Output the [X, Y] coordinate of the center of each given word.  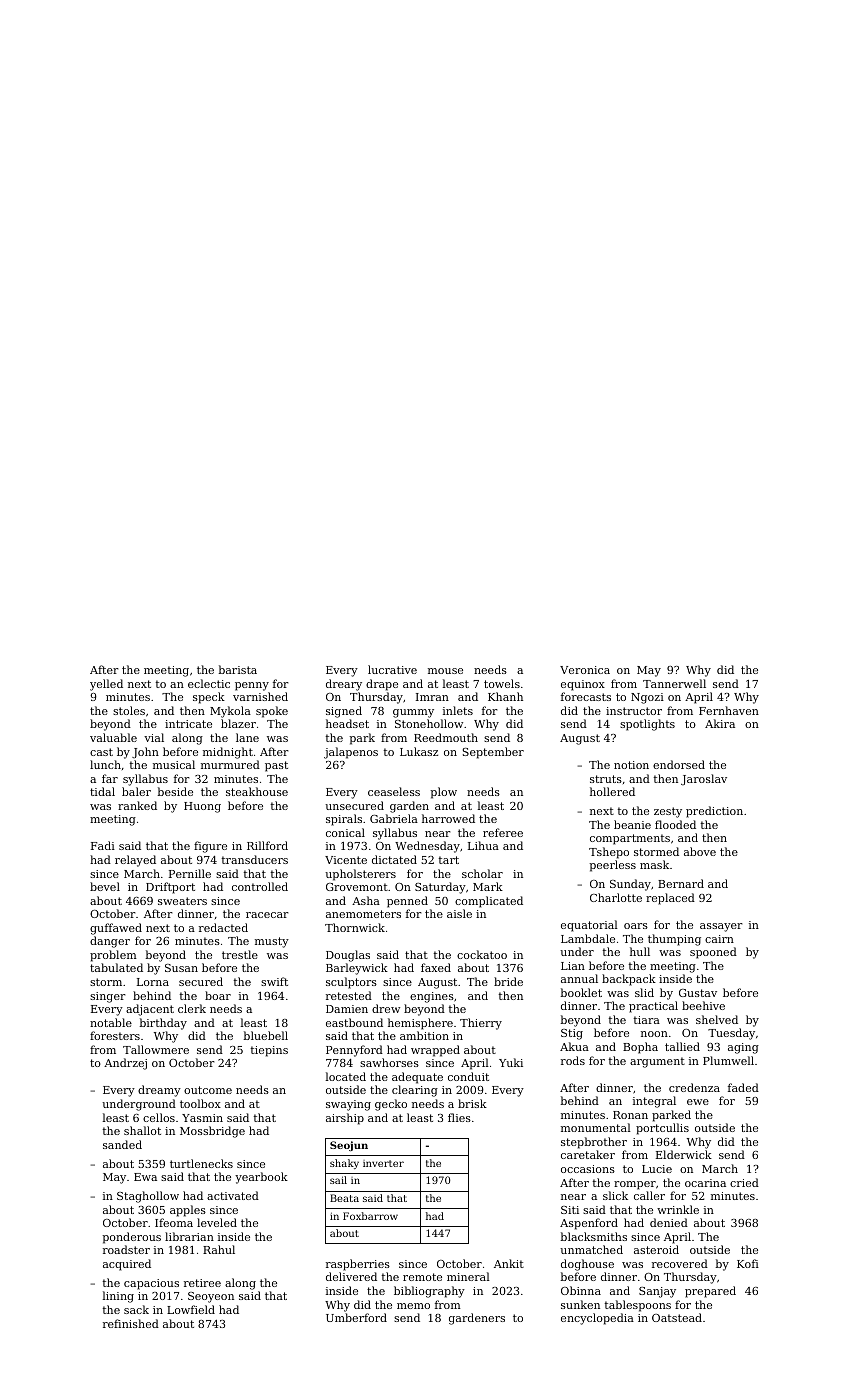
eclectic [209, 683]
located [346, 1076]
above [700, 851]
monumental [596, 1127]
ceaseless [394, 791]
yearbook [261, 1178]
